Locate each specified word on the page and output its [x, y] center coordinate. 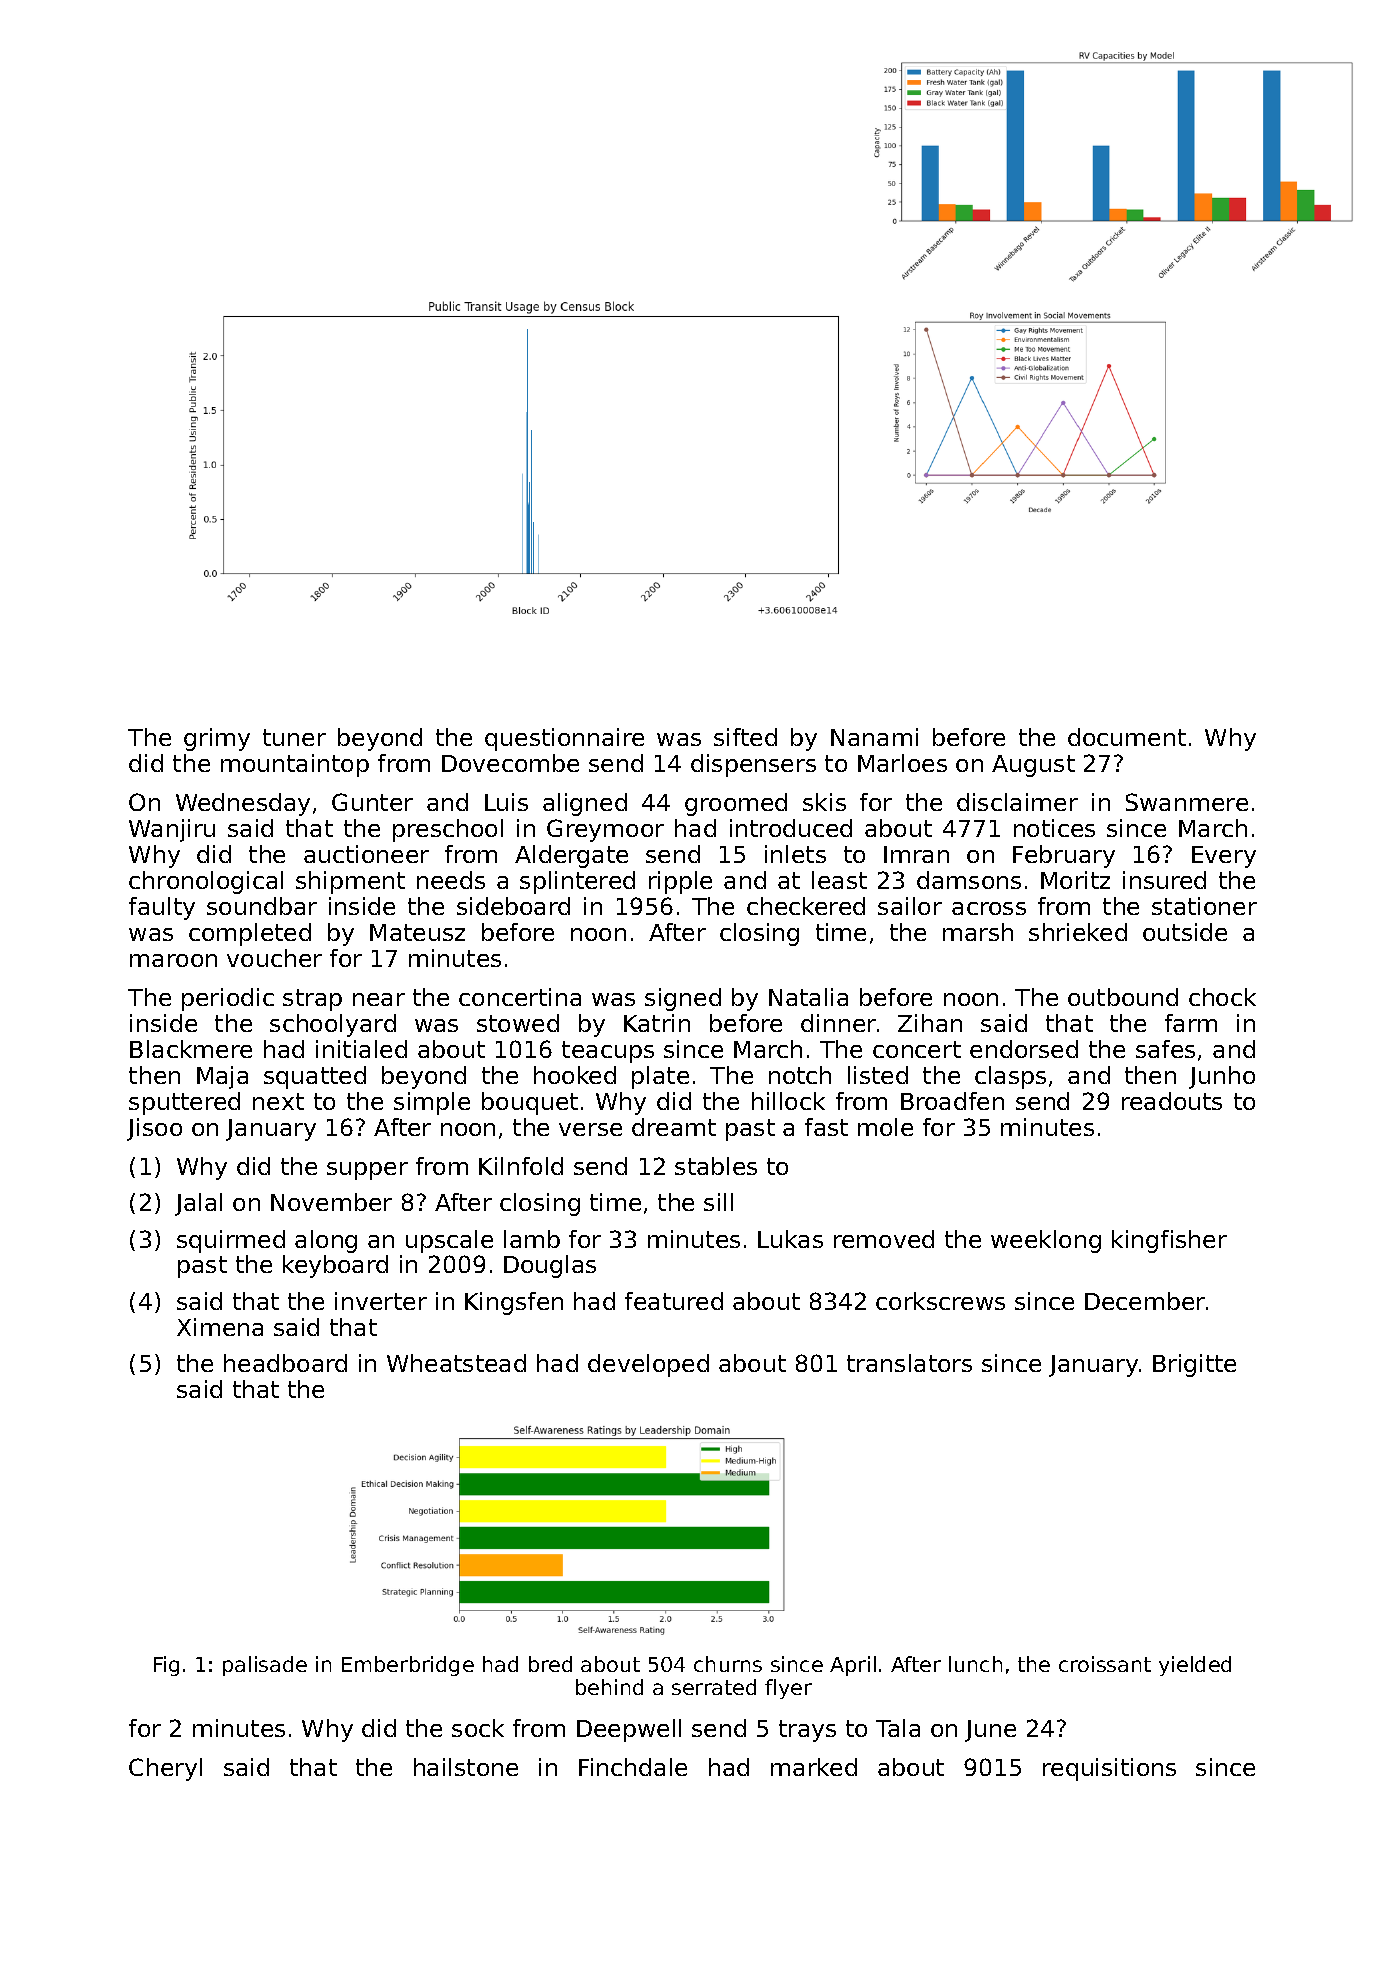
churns [728, 1664]
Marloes [902, 763]
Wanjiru [172, 830]
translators [909, 1363]
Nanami [874, 737]
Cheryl [165, 1769]
